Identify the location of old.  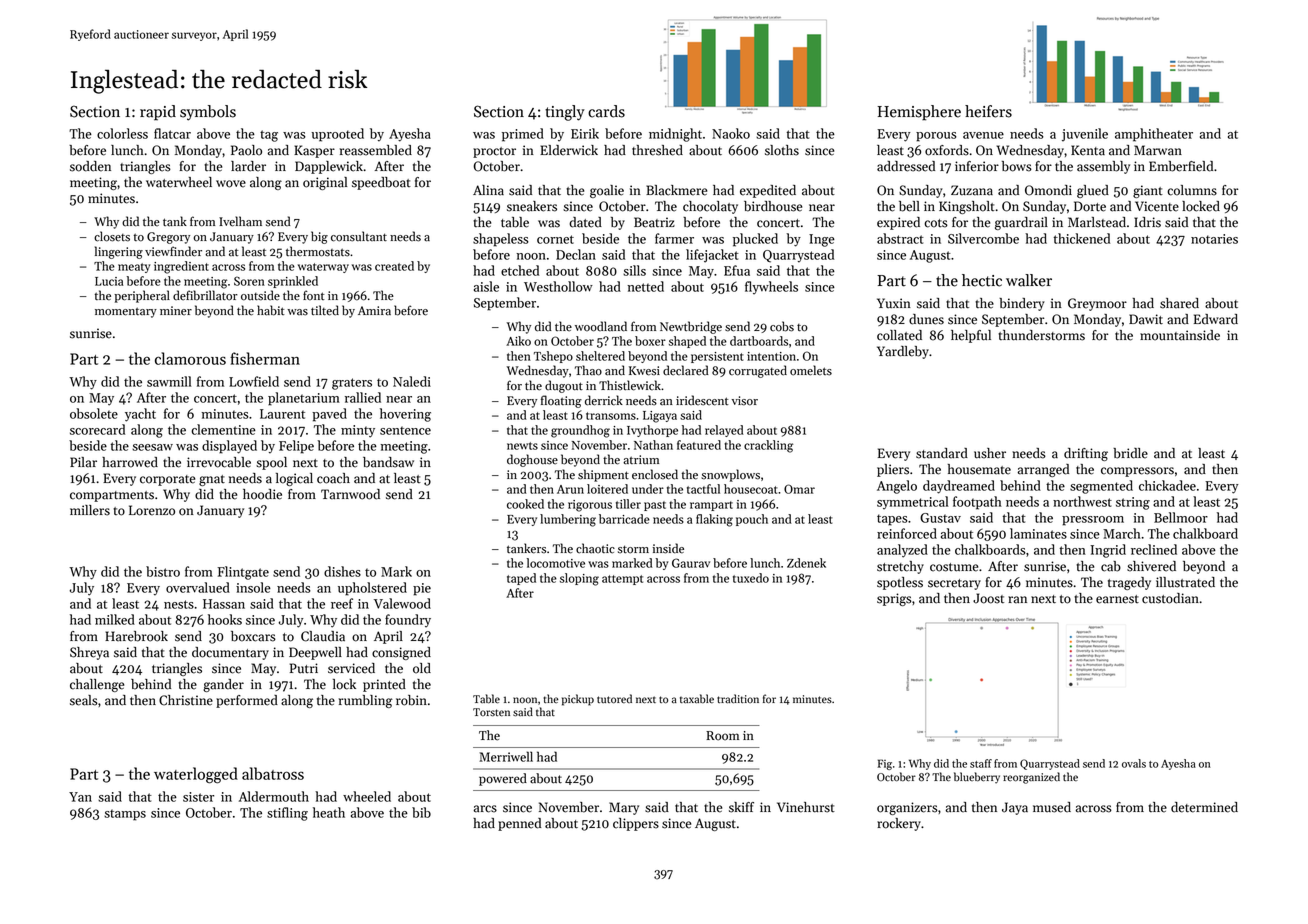
(422, 668).
